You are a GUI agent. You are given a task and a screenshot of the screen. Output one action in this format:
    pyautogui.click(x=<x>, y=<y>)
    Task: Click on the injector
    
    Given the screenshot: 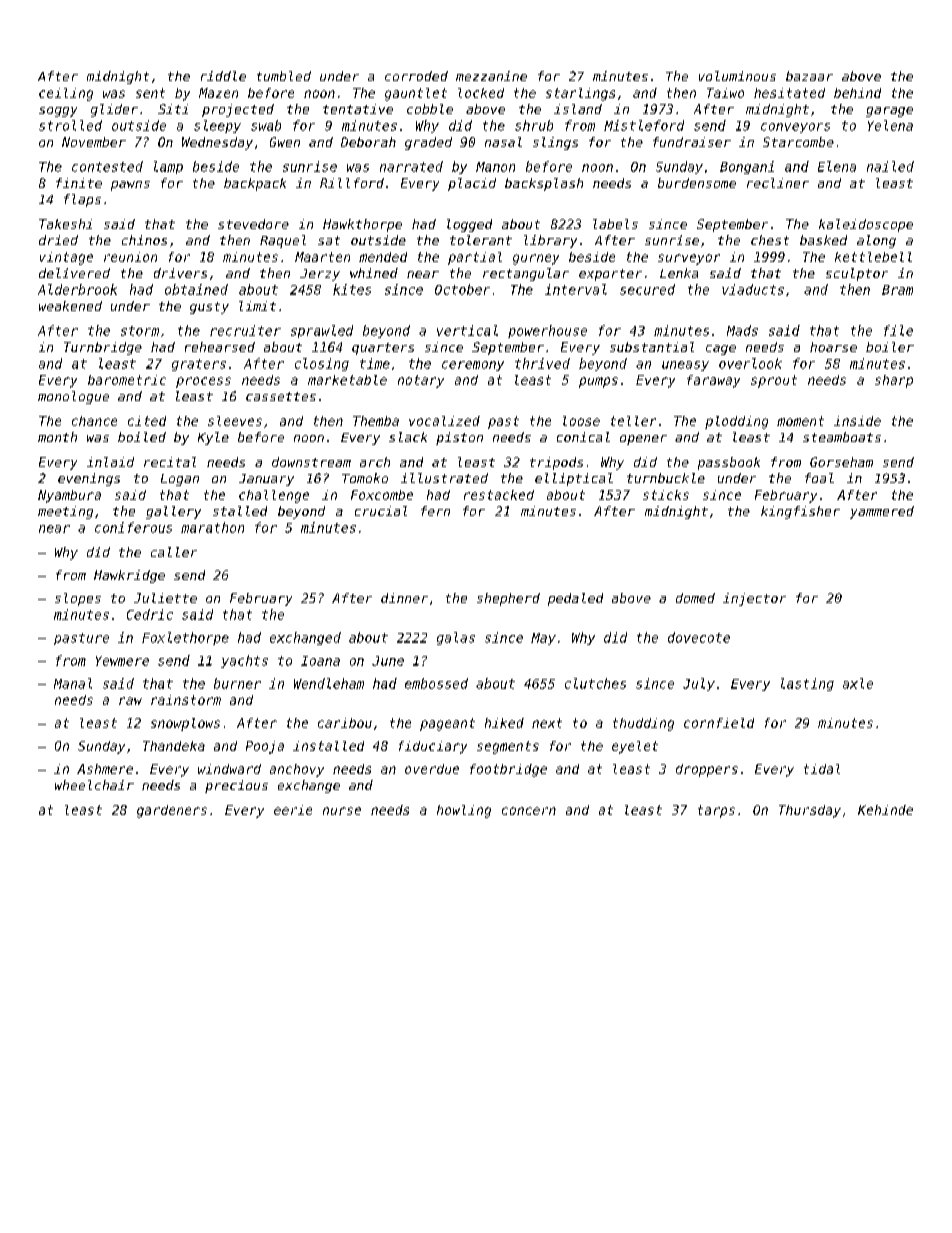 What is the action you would take?
    pyautogui.click(x=754, y=599)
